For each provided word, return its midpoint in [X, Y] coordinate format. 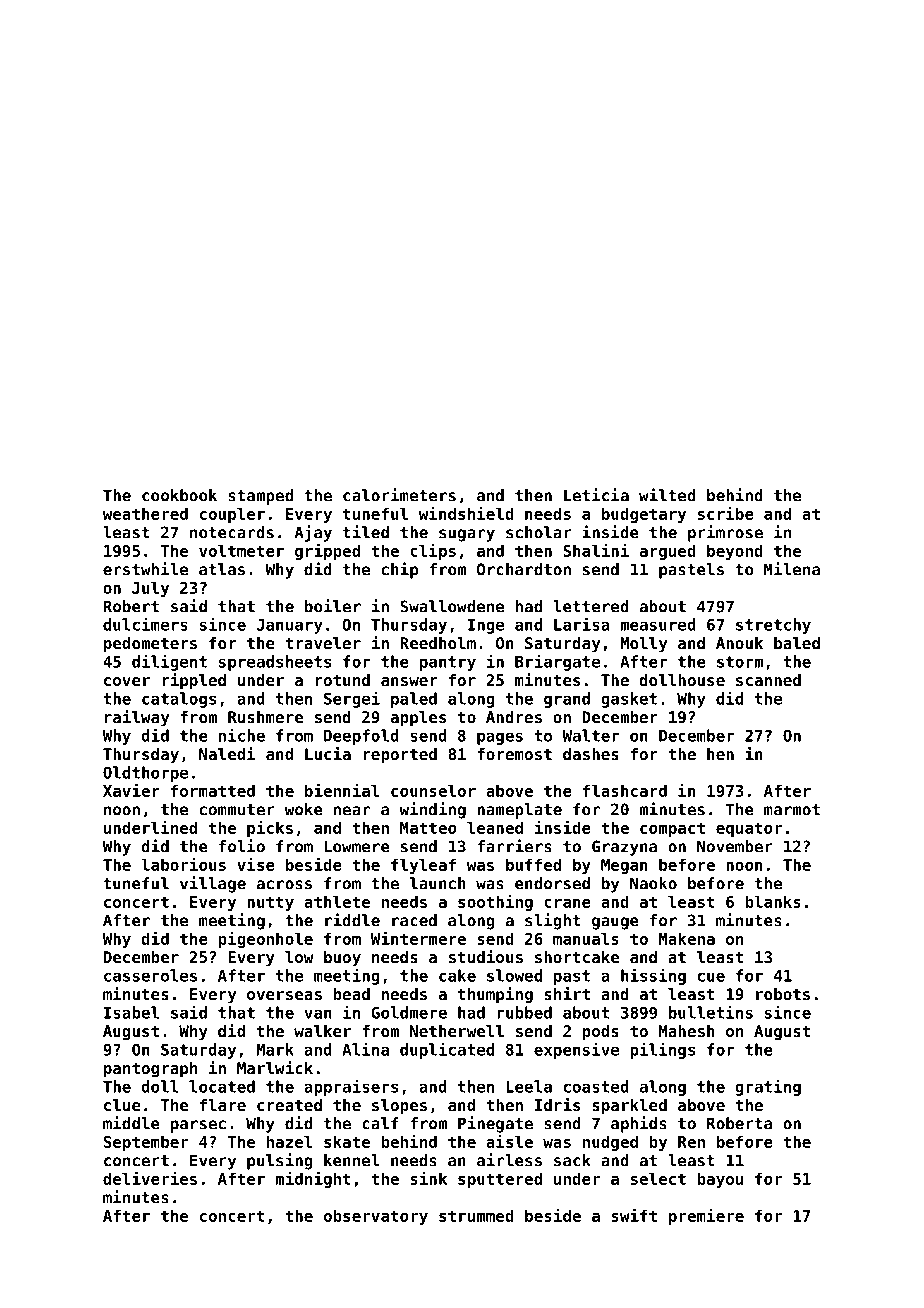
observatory [376, 1217]
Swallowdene [452, 606]
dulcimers [145, 624]
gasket [629, 700]
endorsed [552, 883]
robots [783, 994]
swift [634, 1215]
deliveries [150, 1178]
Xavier [131, 790]
